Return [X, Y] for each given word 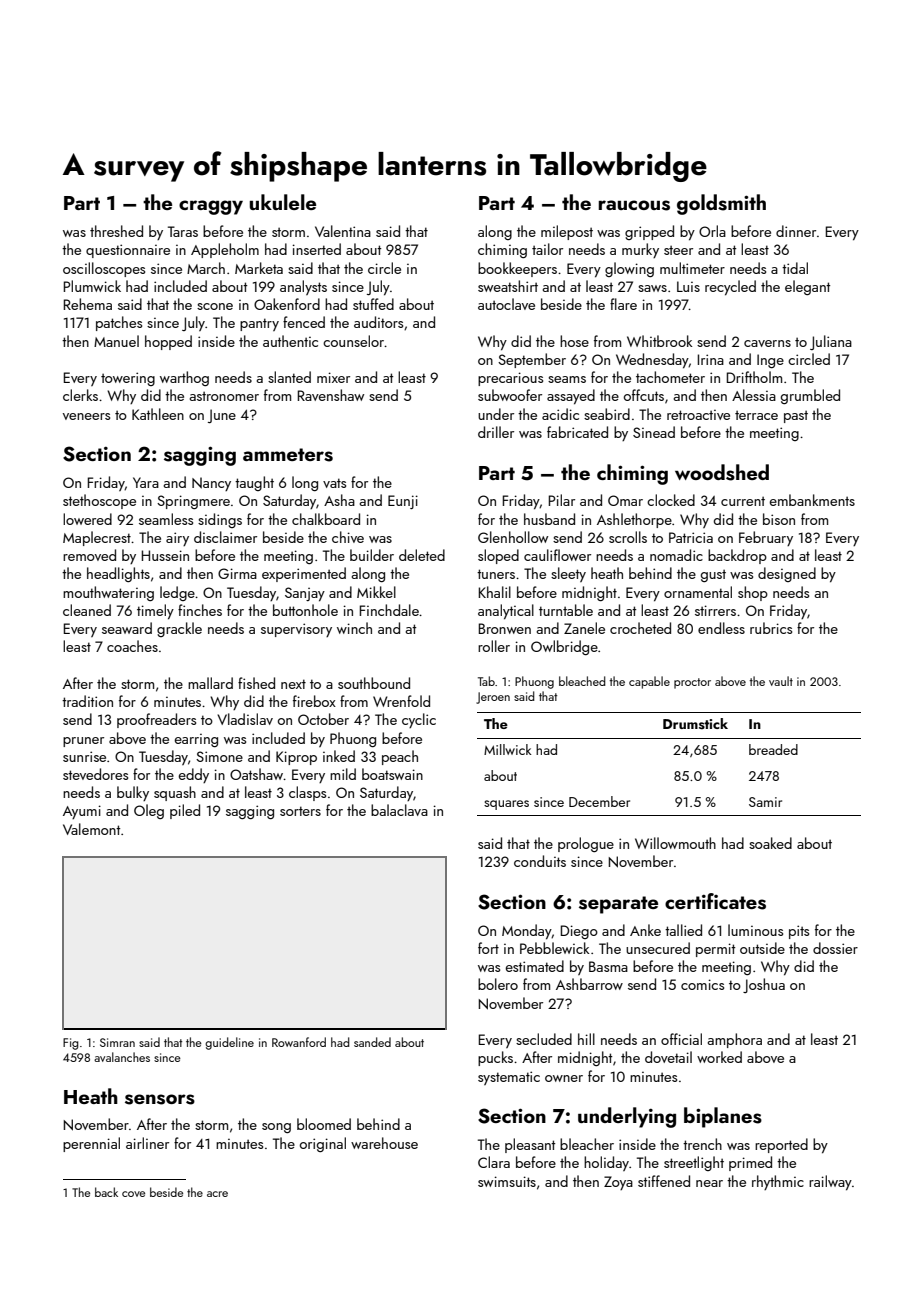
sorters [300, 811]
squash [175, 793]
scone [215, 306]
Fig [71, 1044]
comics [702, 984]
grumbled [810, 396]
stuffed [373, 304]
